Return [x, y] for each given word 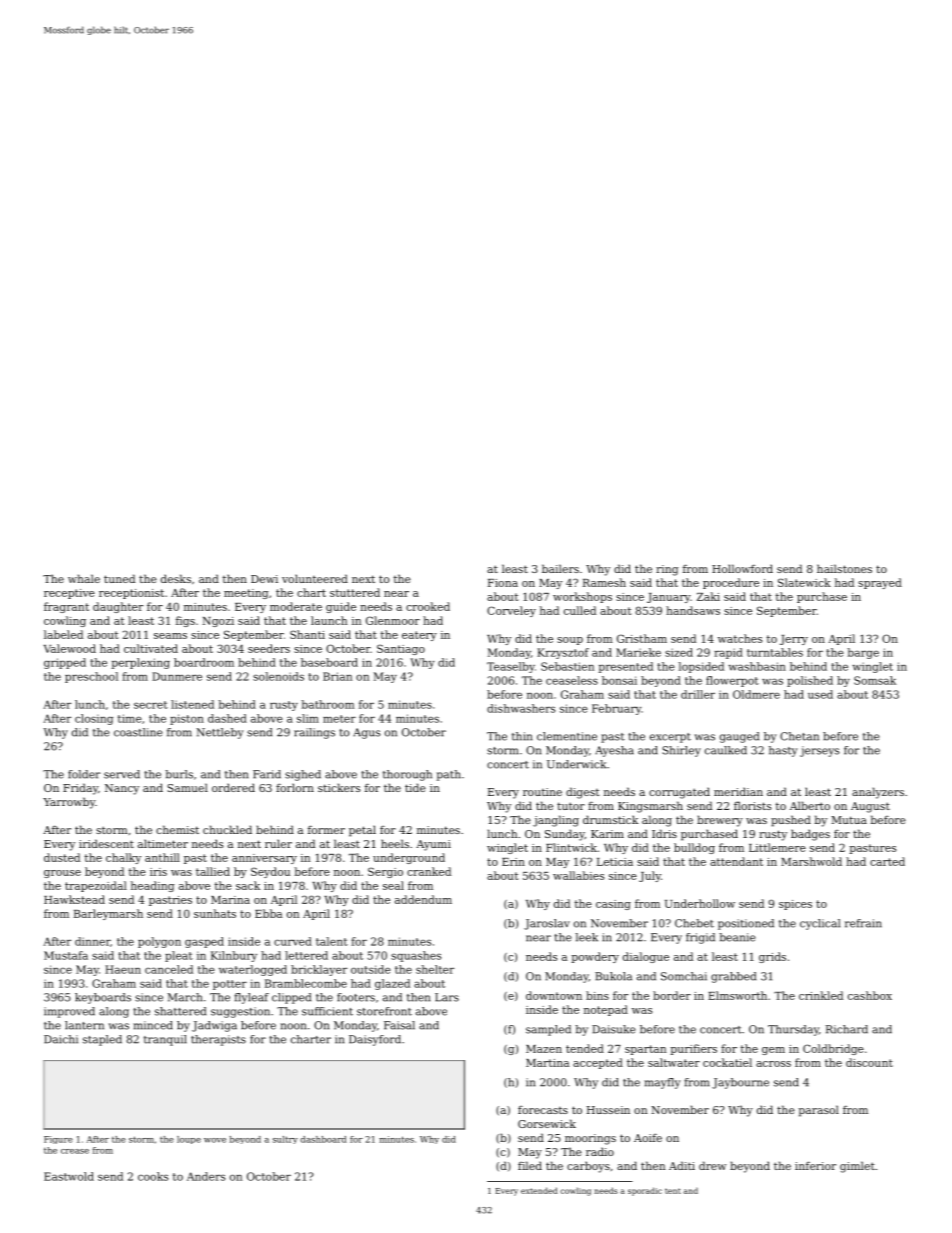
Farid [267, 774]
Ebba [268, 913]
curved [293, 941]
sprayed [880, 583]
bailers [560, 568]
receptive [69, 594]
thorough [407, 775]
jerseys [819, 751]
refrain [863, 923]
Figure [58, 1140]
